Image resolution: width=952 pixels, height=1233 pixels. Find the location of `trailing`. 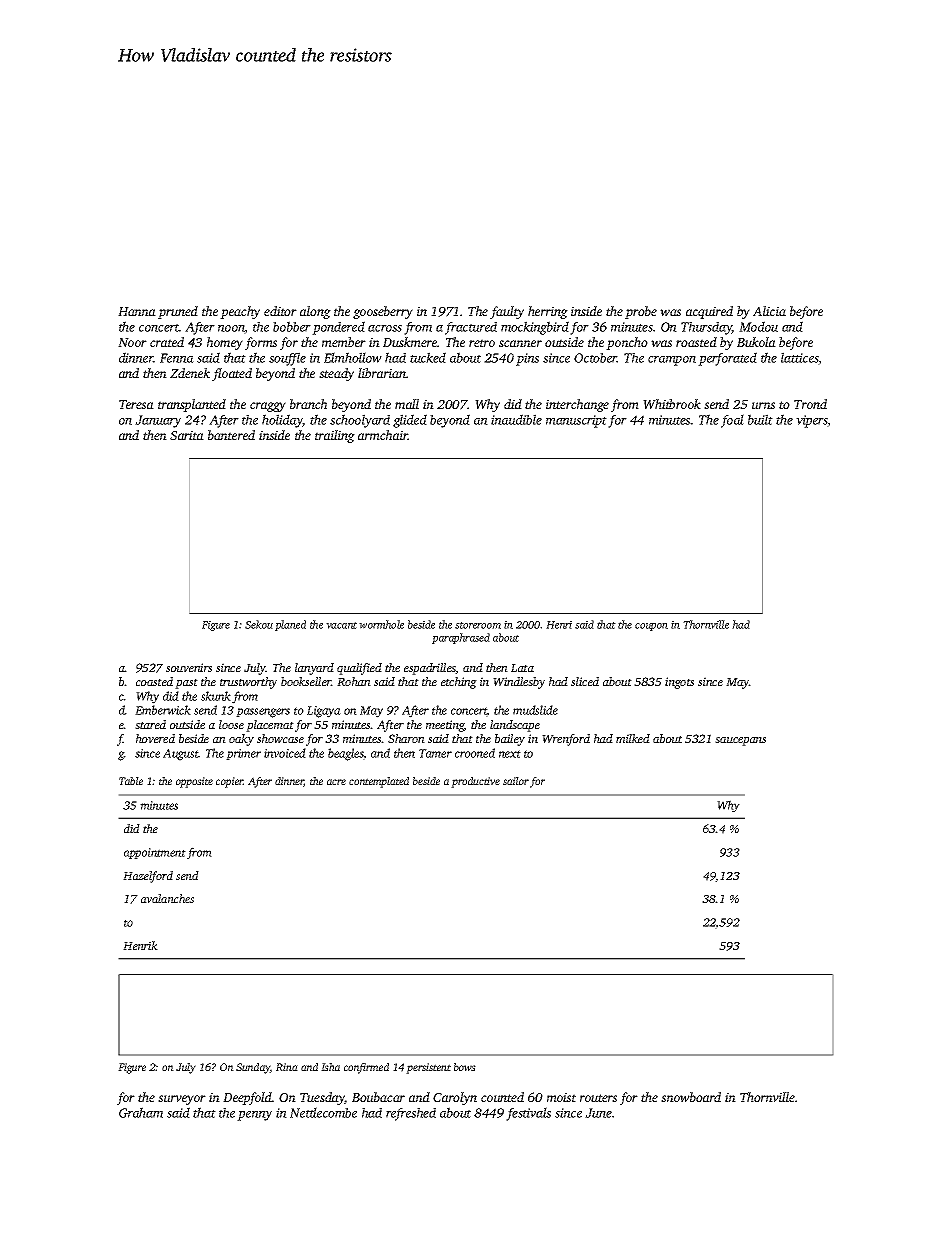

trailing is located at coordinates (335, 436).
